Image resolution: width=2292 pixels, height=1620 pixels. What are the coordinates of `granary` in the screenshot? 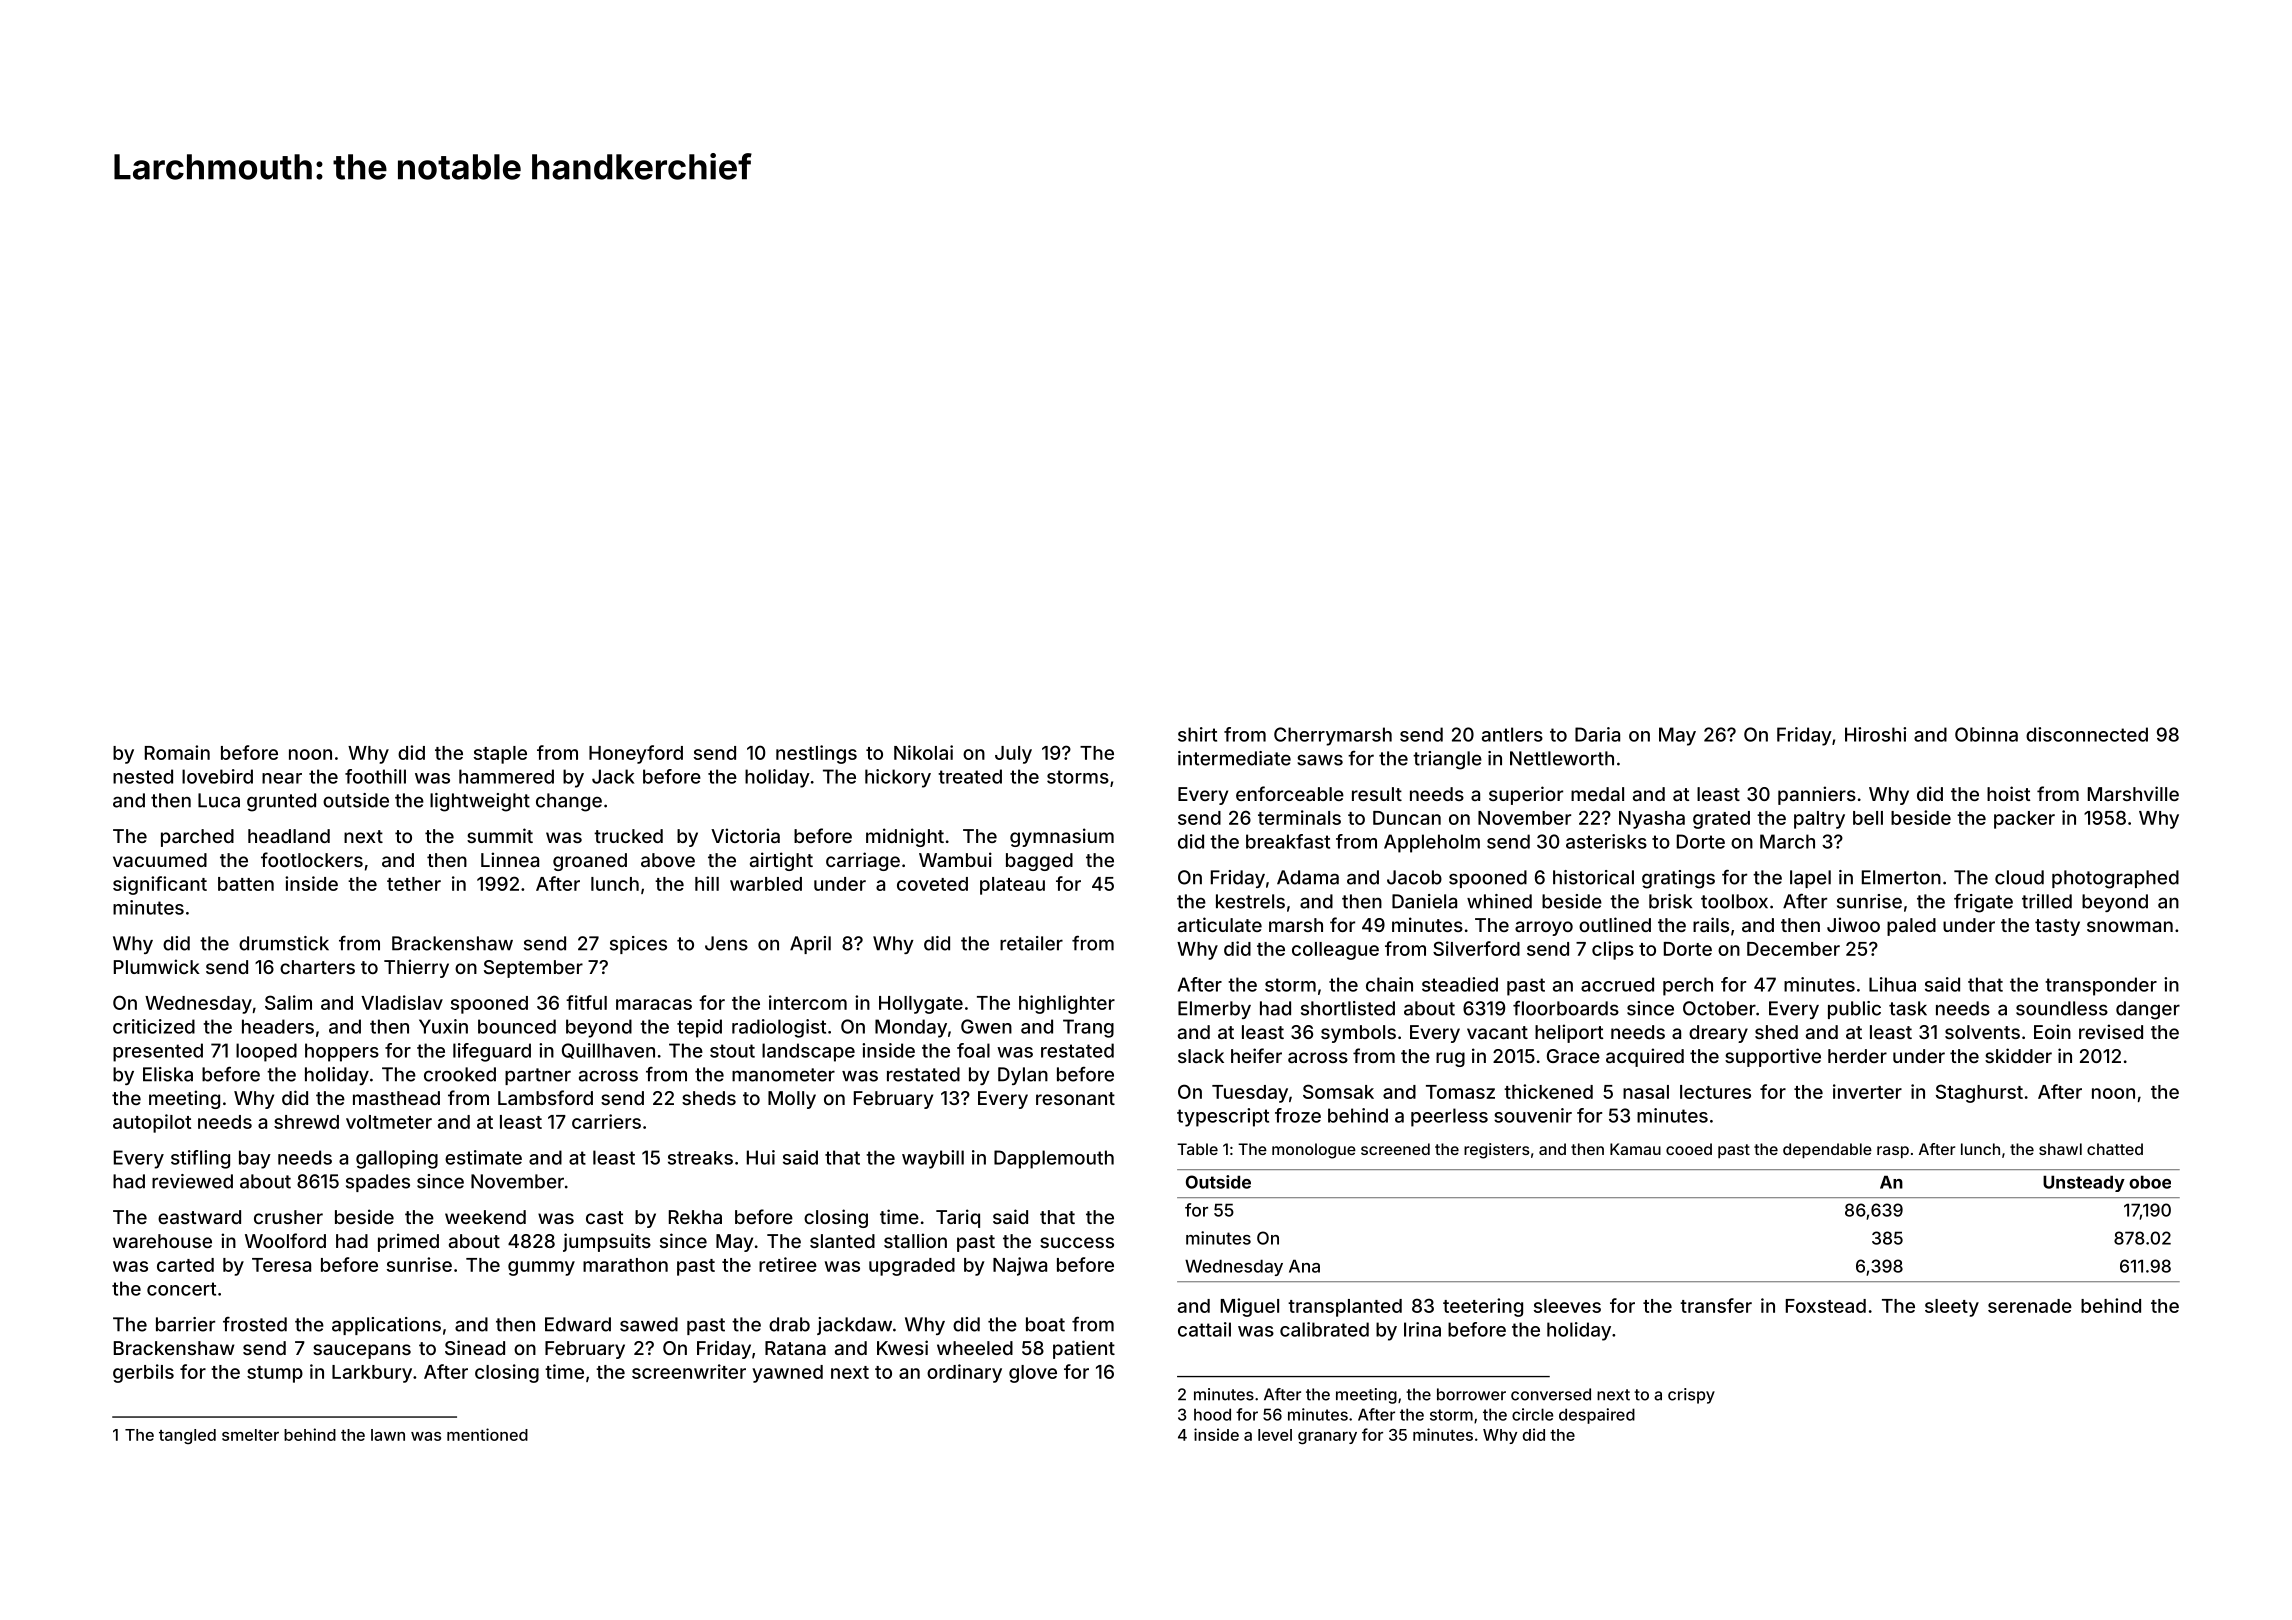 It's located at (1327, 1438).
